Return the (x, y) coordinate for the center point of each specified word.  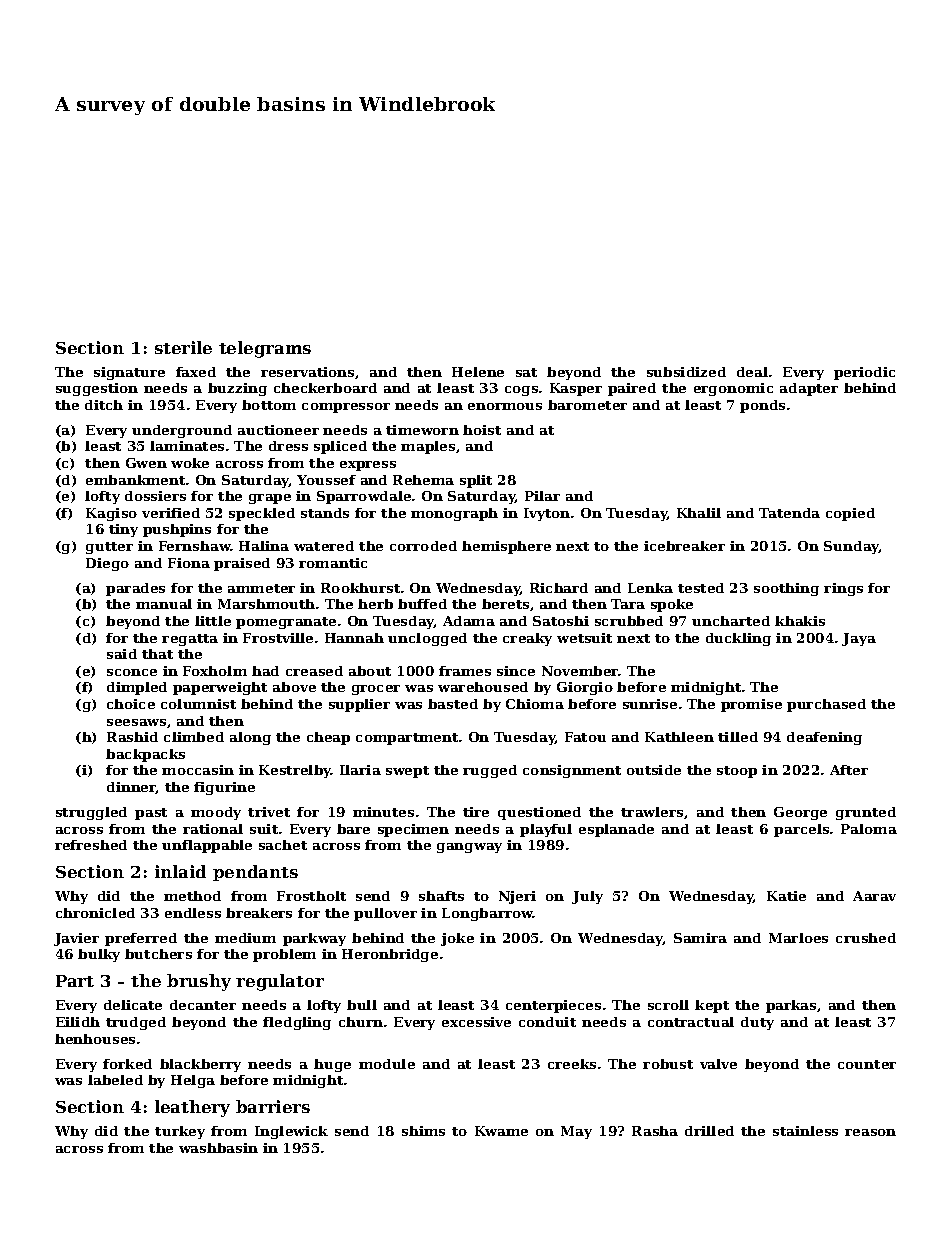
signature (129, 373)
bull (362, 1005)
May (576, 1132)
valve (718, 1064)
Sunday (851, 547)
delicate (133, 1005)
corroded (423, 546)
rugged (490, 771)
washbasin (218, 1148)
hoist (482, 430)
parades (135, 589)
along (250, 738)
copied (850, 514)
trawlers (652, 812)
